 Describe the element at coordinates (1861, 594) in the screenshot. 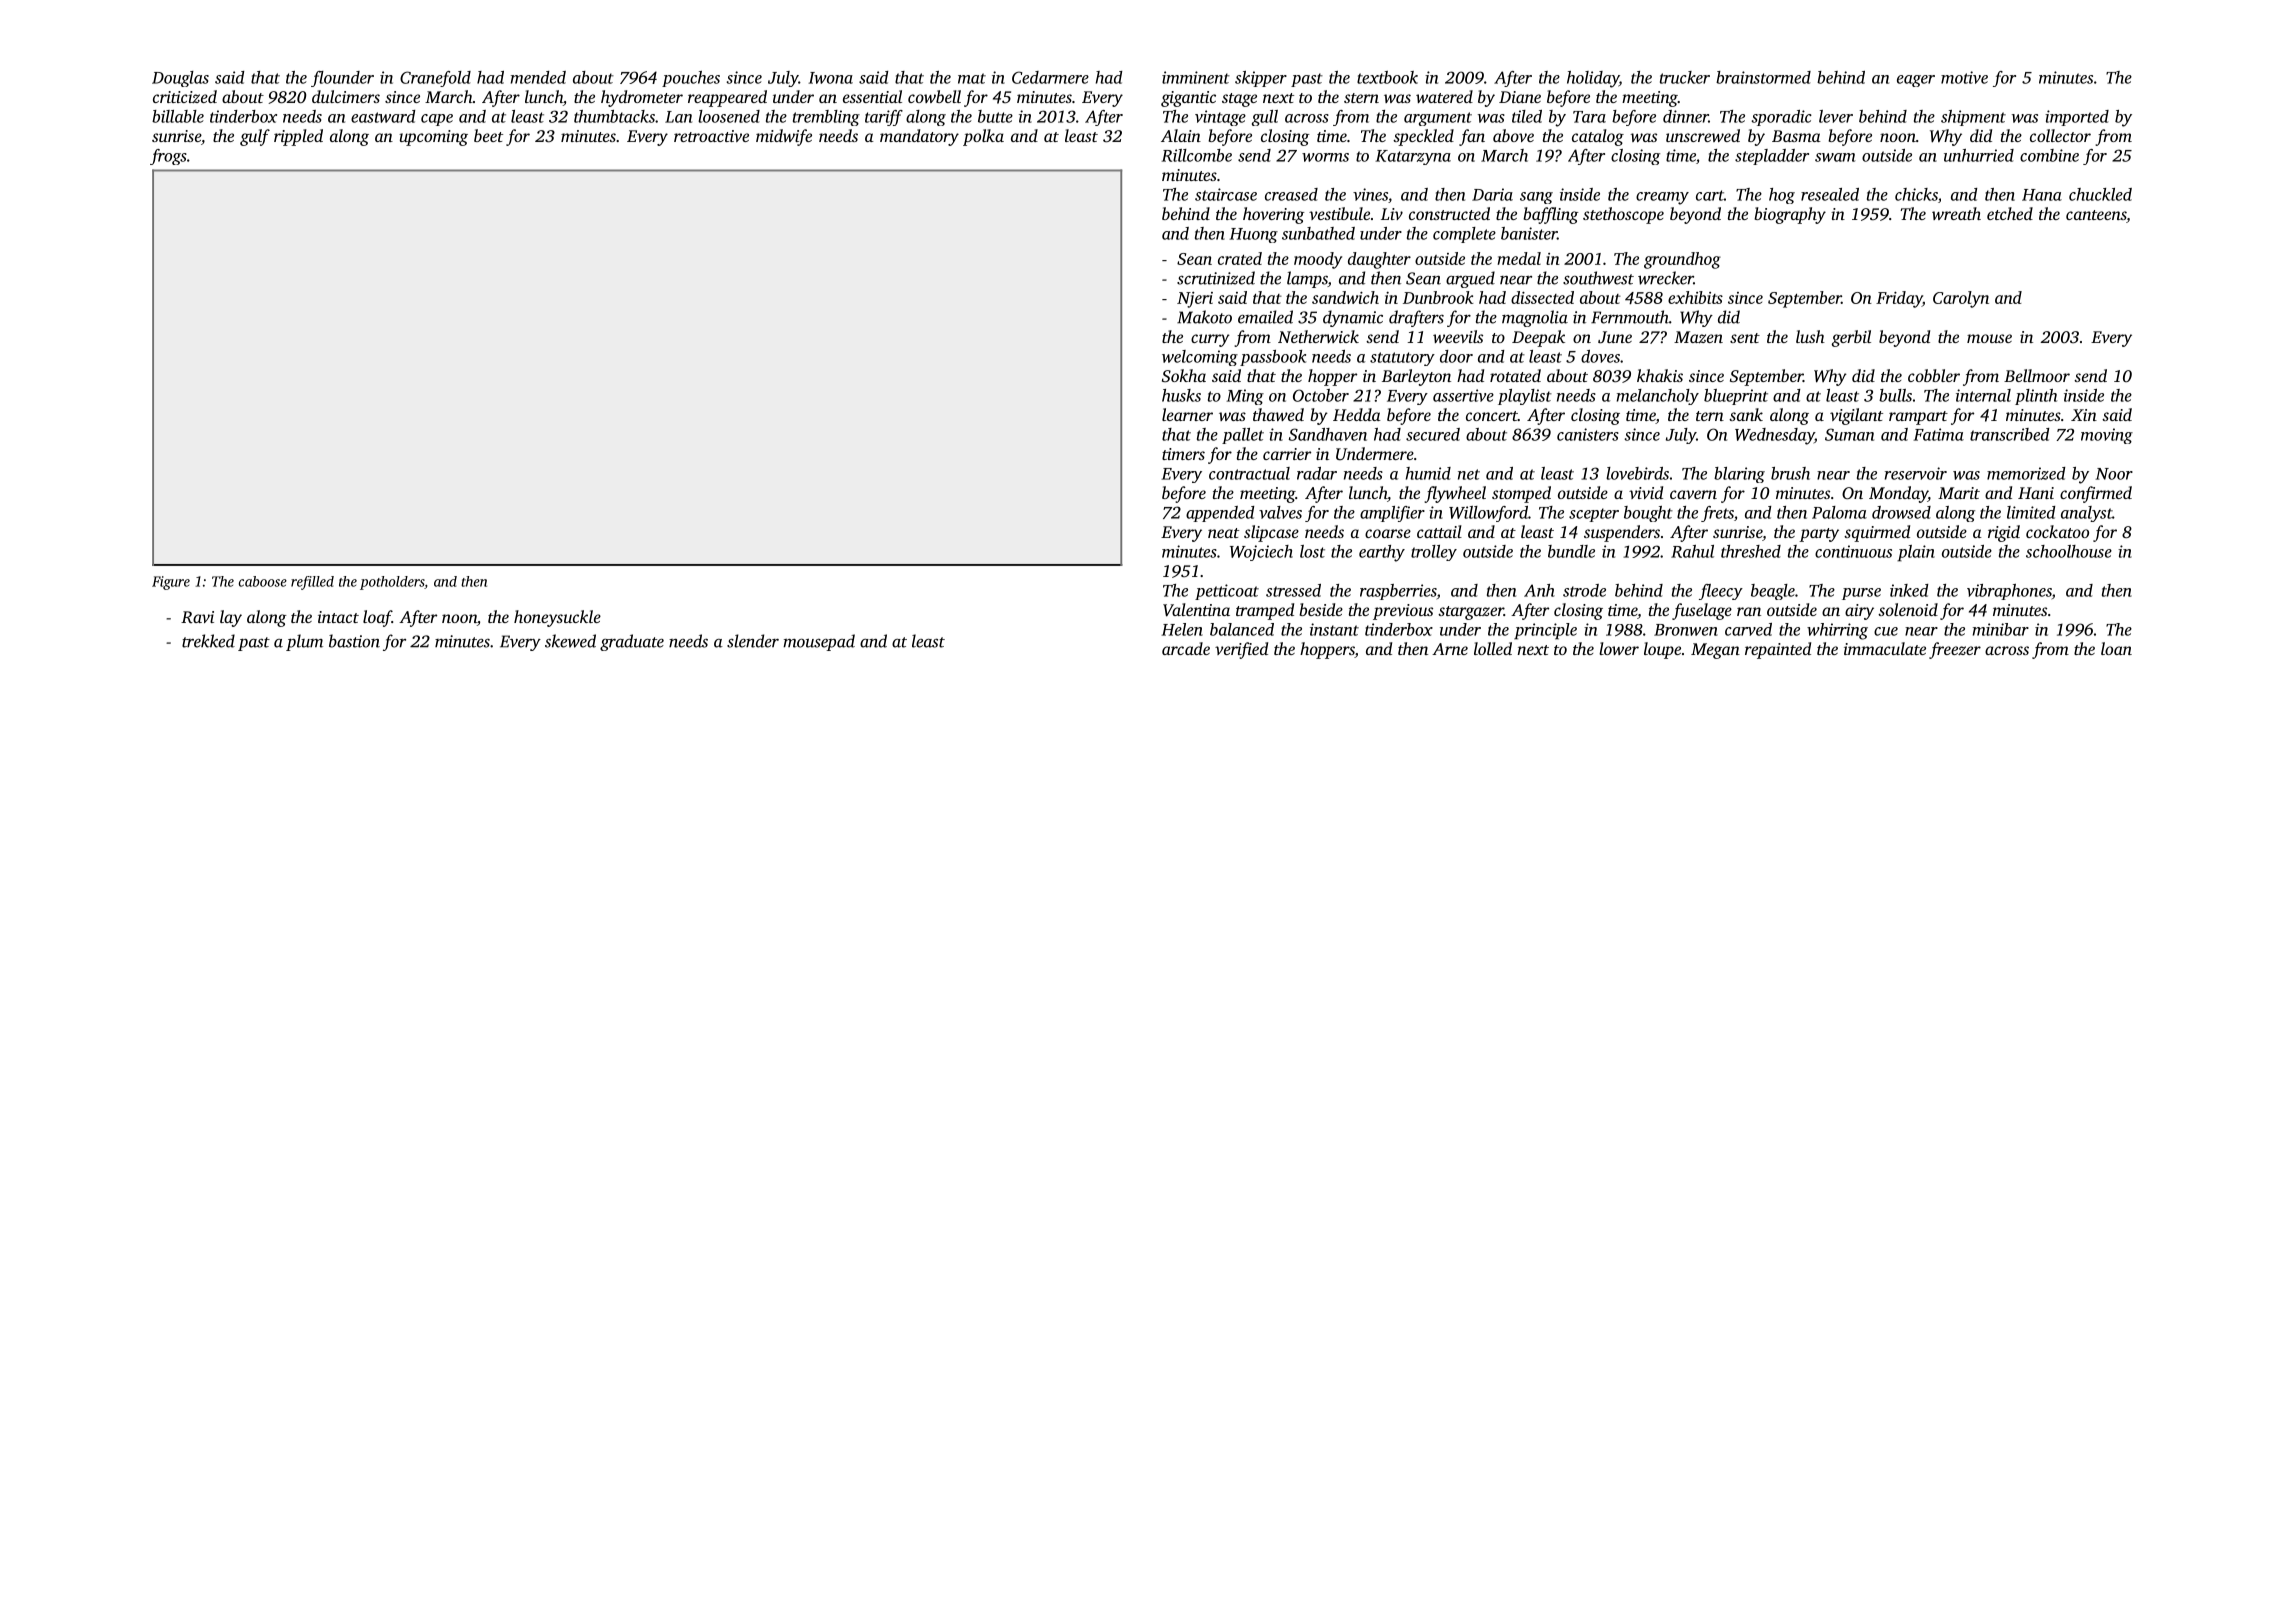

I see `purse` at that location.
